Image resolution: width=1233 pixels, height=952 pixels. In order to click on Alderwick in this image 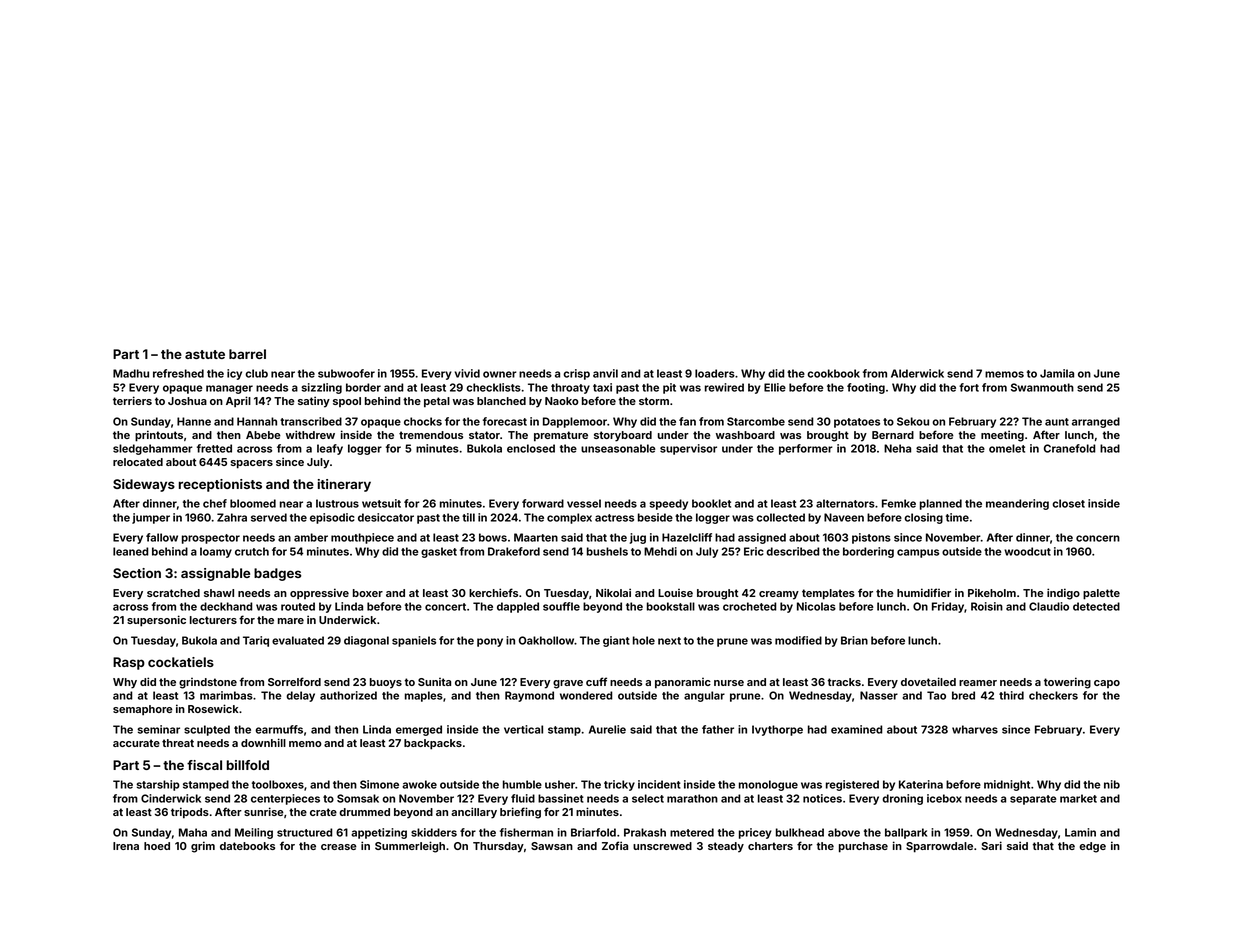, I will do `click(917, 373)`.
